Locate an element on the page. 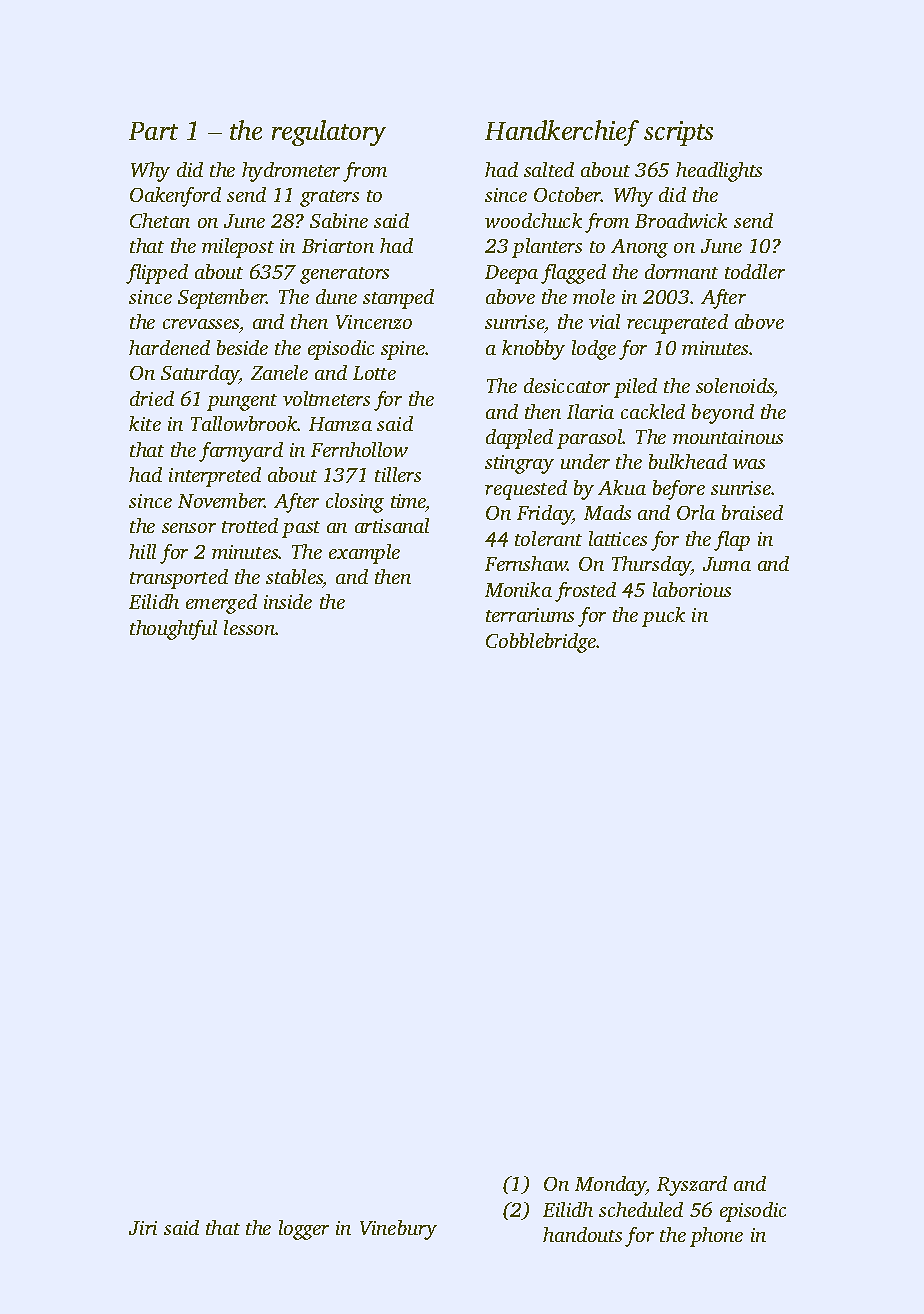 The width and height of the document is (924, 1314). mountainous is located at coordinates (728, 437).
